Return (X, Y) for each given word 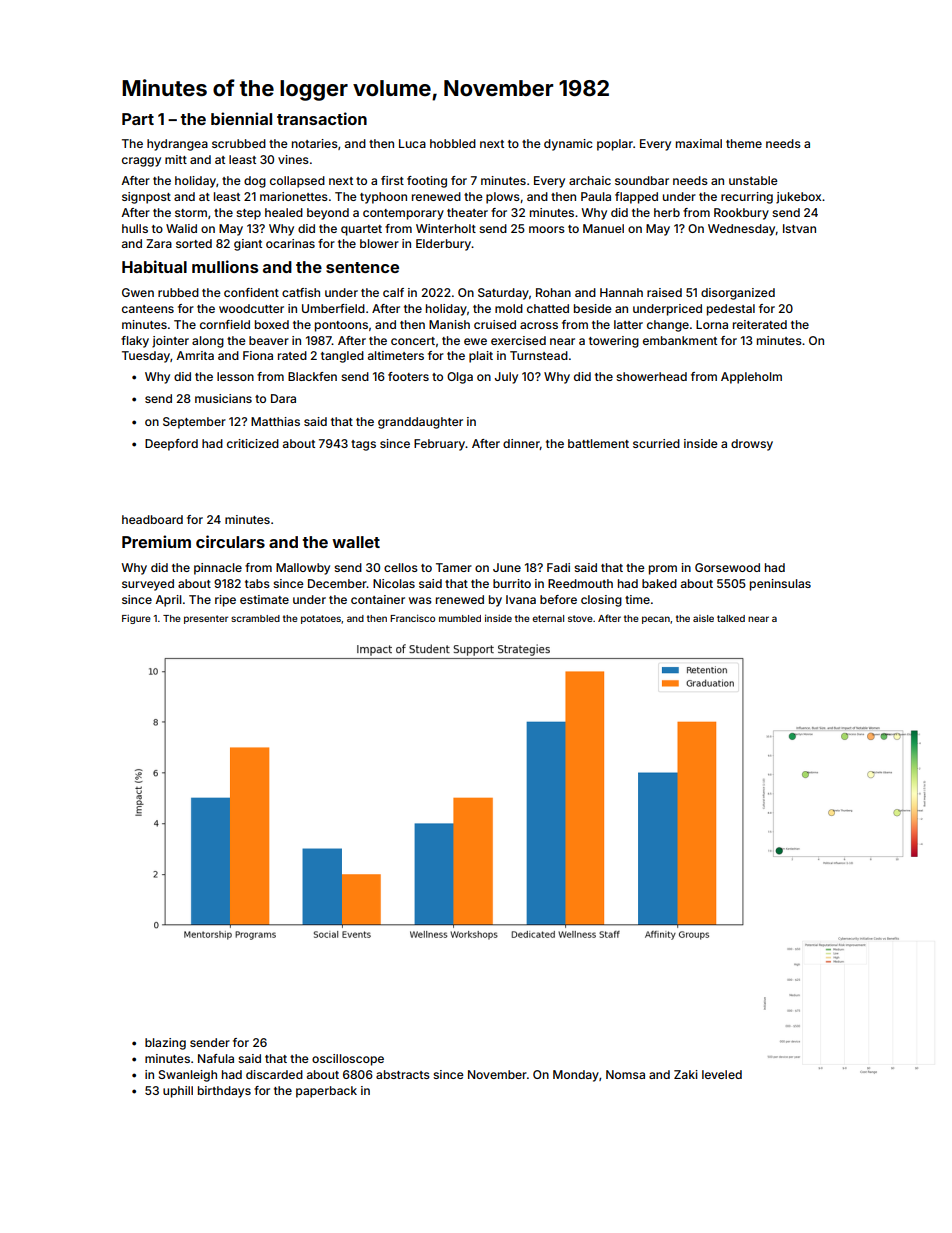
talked (731, 618)
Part (138, 119)
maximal (699, 143)
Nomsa (625, 1074)
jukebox (798, 198)
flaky (135, 342)
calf (393, 292)
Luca (412, 143)
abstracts (403, 1074)
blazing (165, 1044)
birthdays (224, 1092)
